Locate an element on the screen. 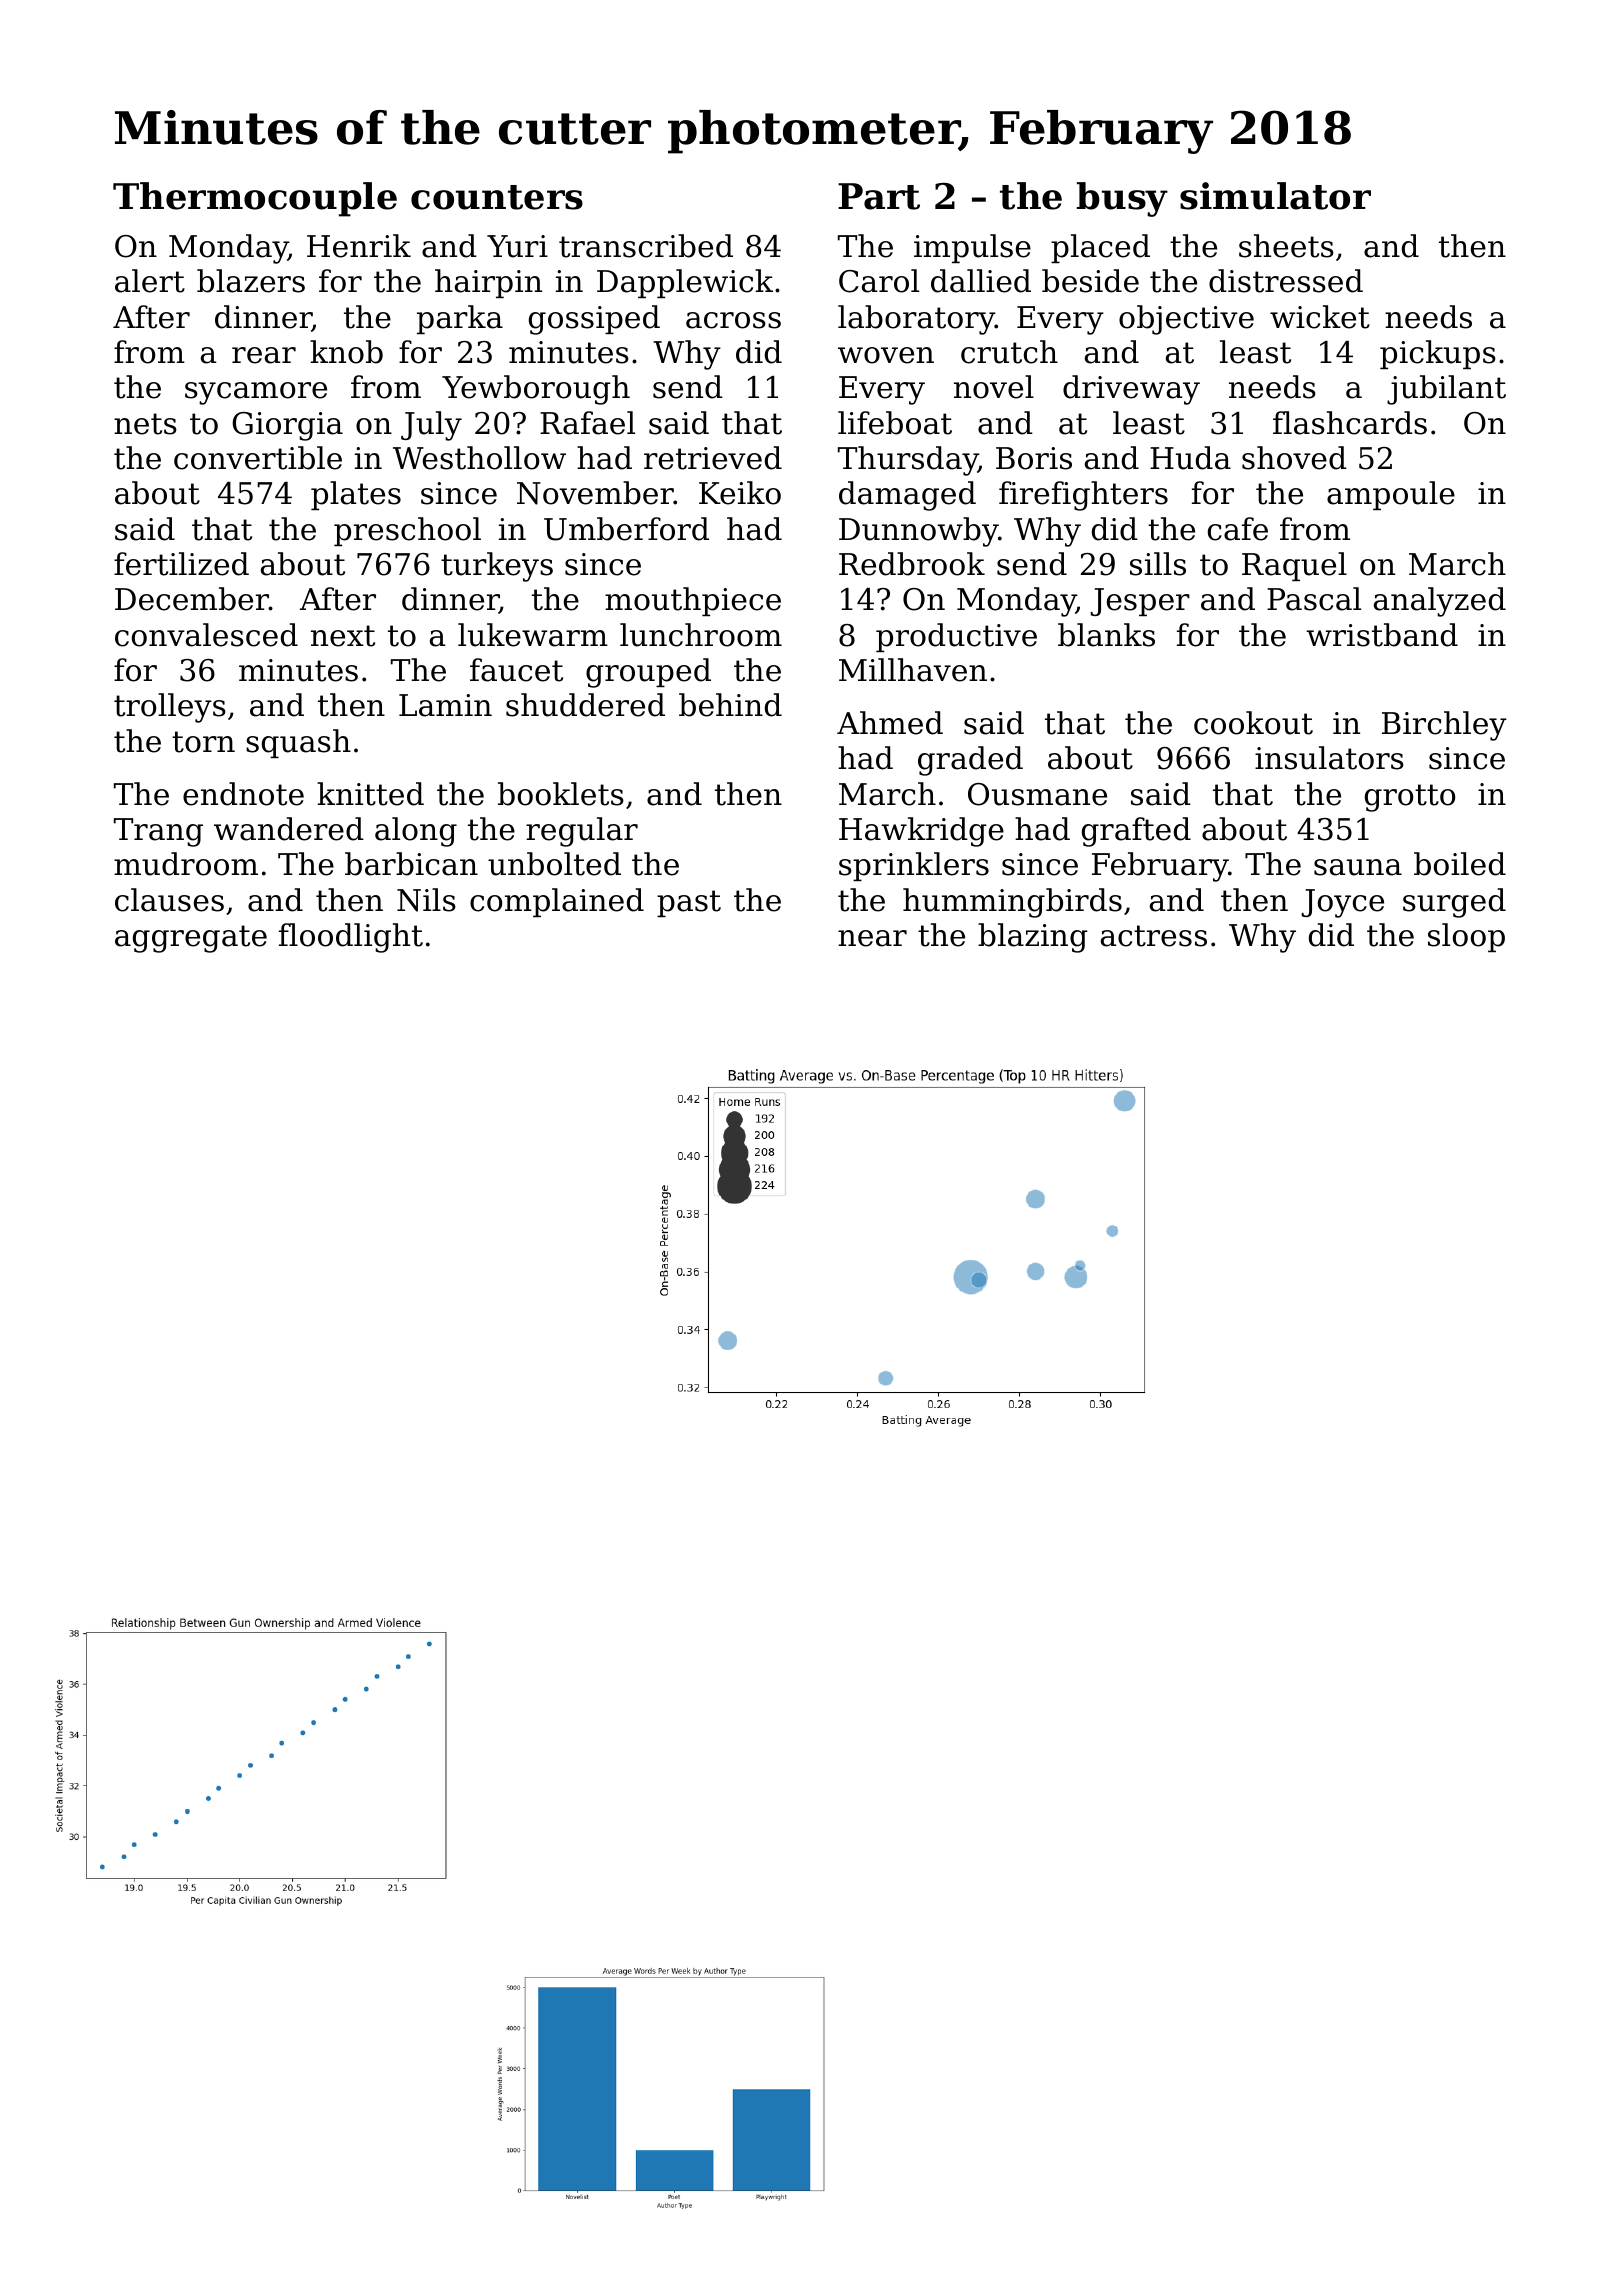 This screenshot has height=2292, width=1620. plates is located at coordinates (356, 495).
